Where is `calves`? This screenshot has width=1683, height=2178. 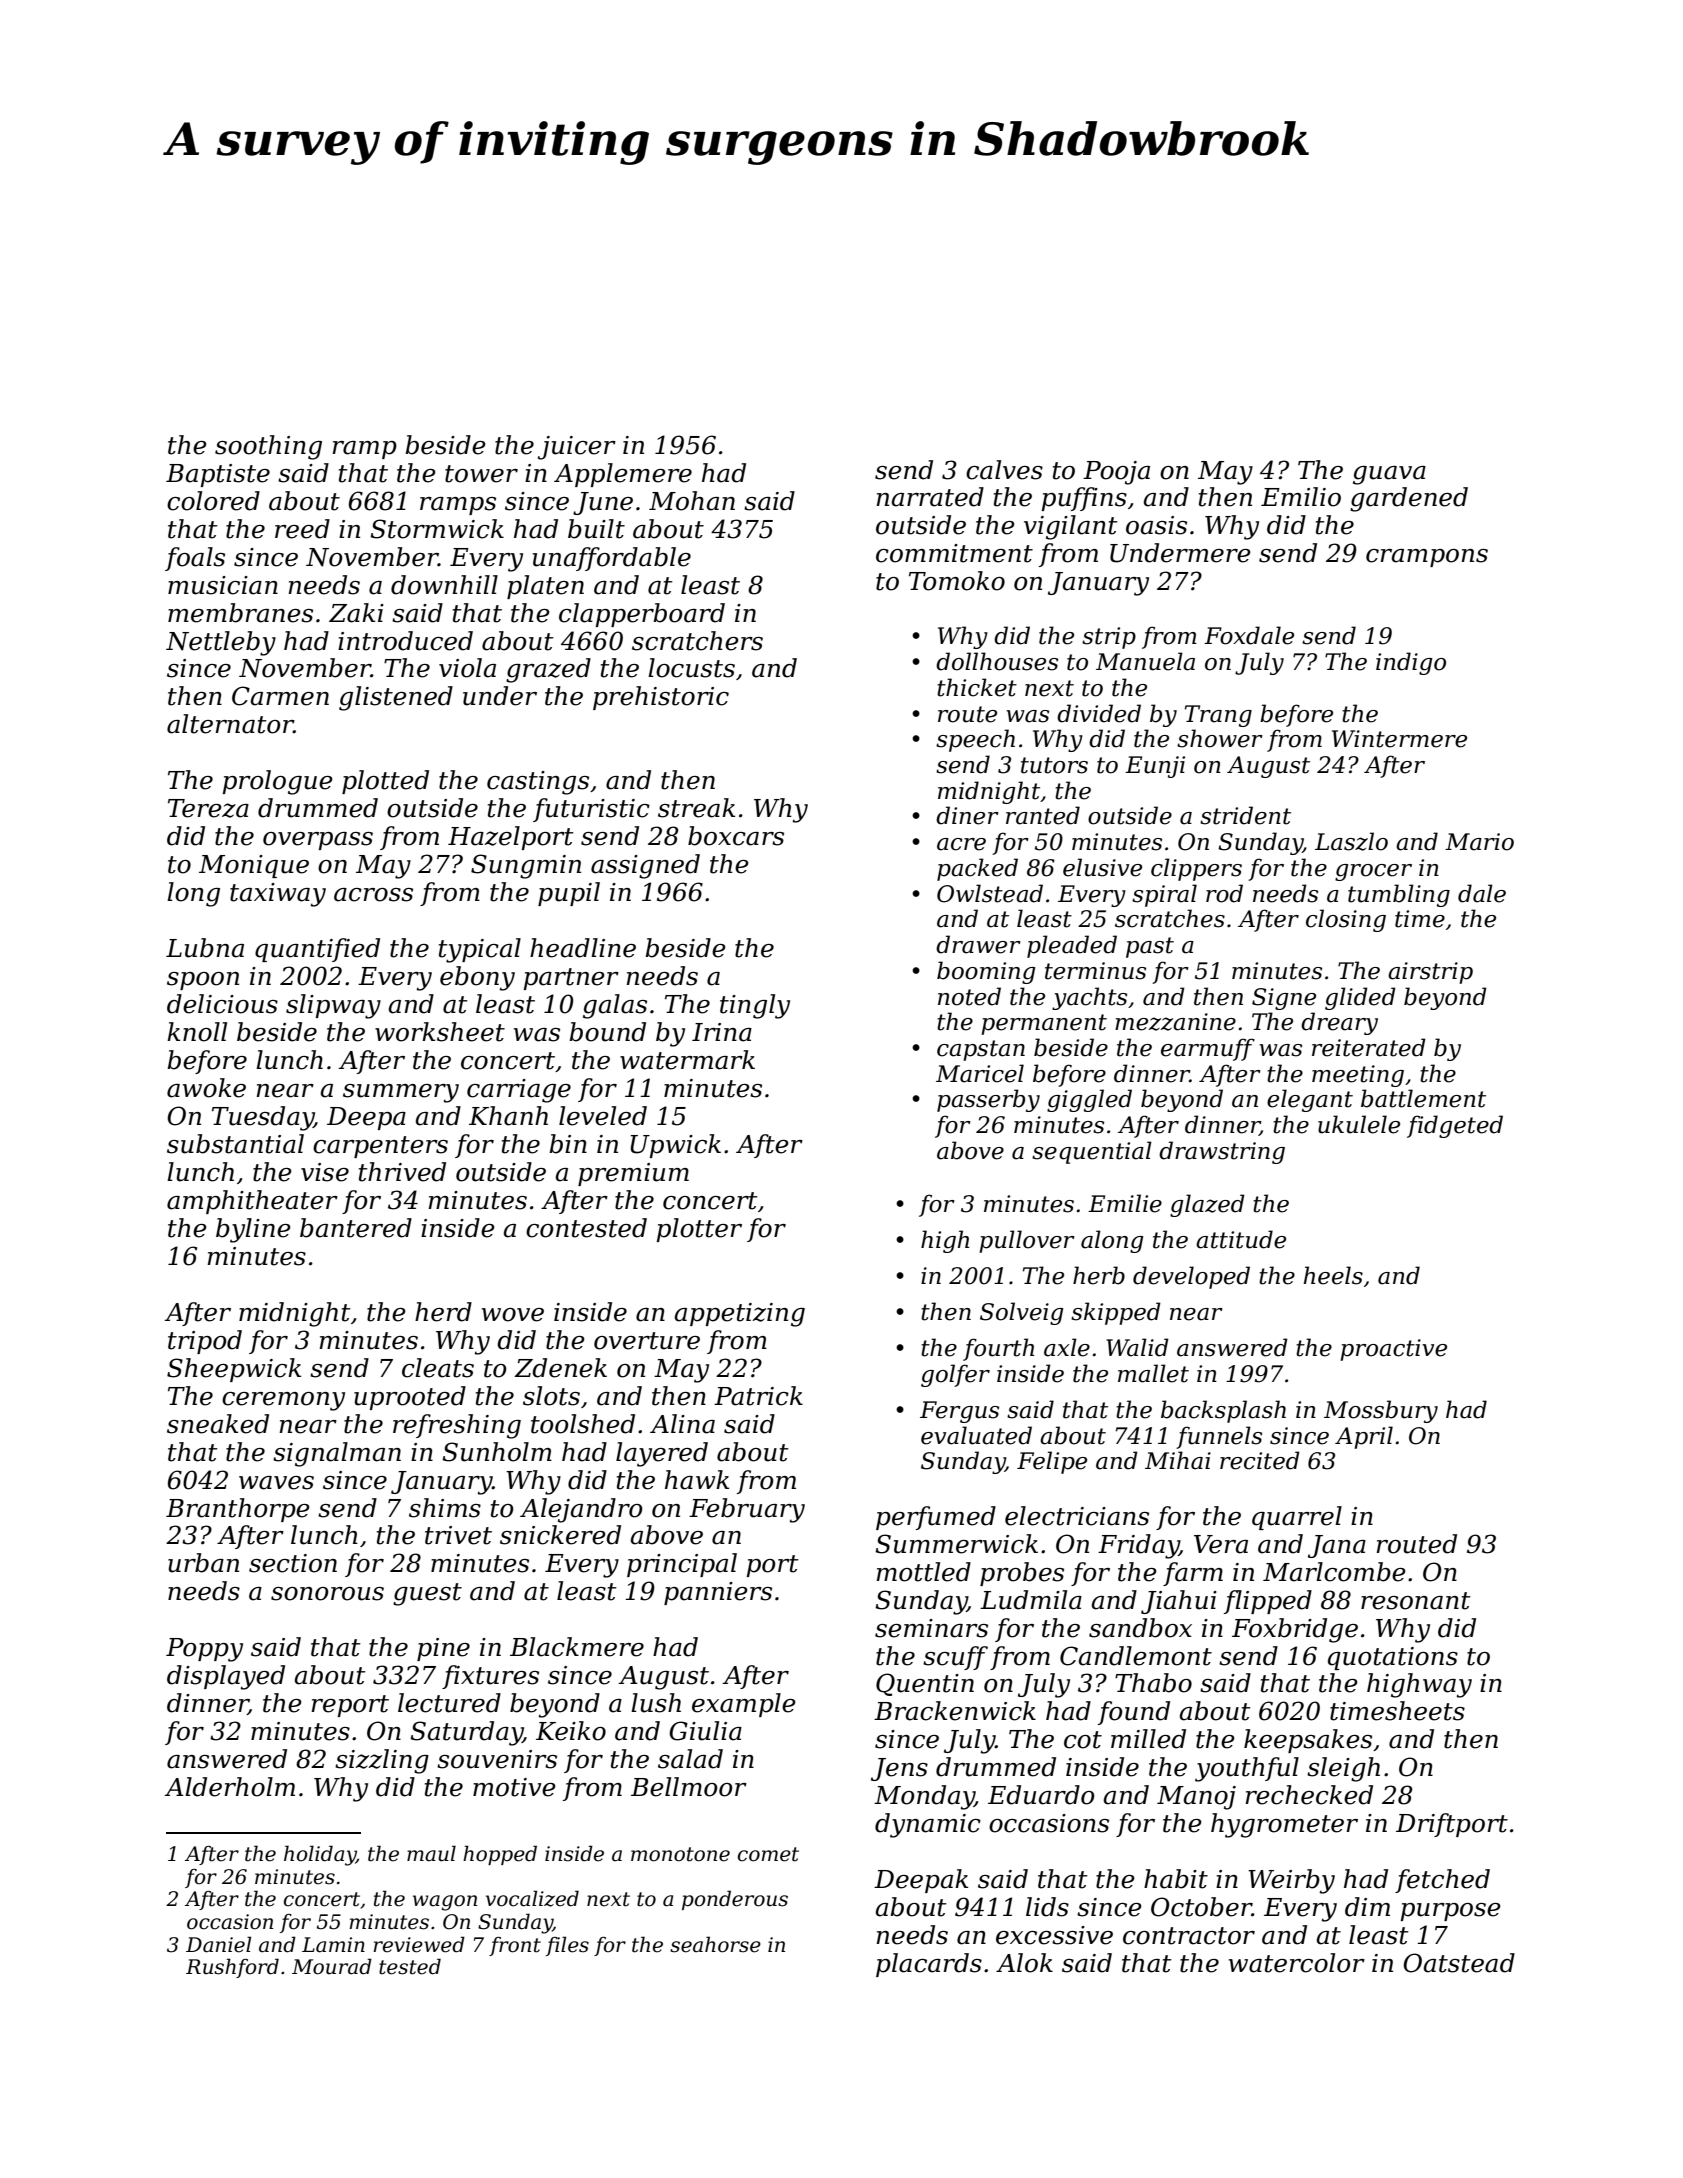
calves is located at coordinates (1004, 470).
